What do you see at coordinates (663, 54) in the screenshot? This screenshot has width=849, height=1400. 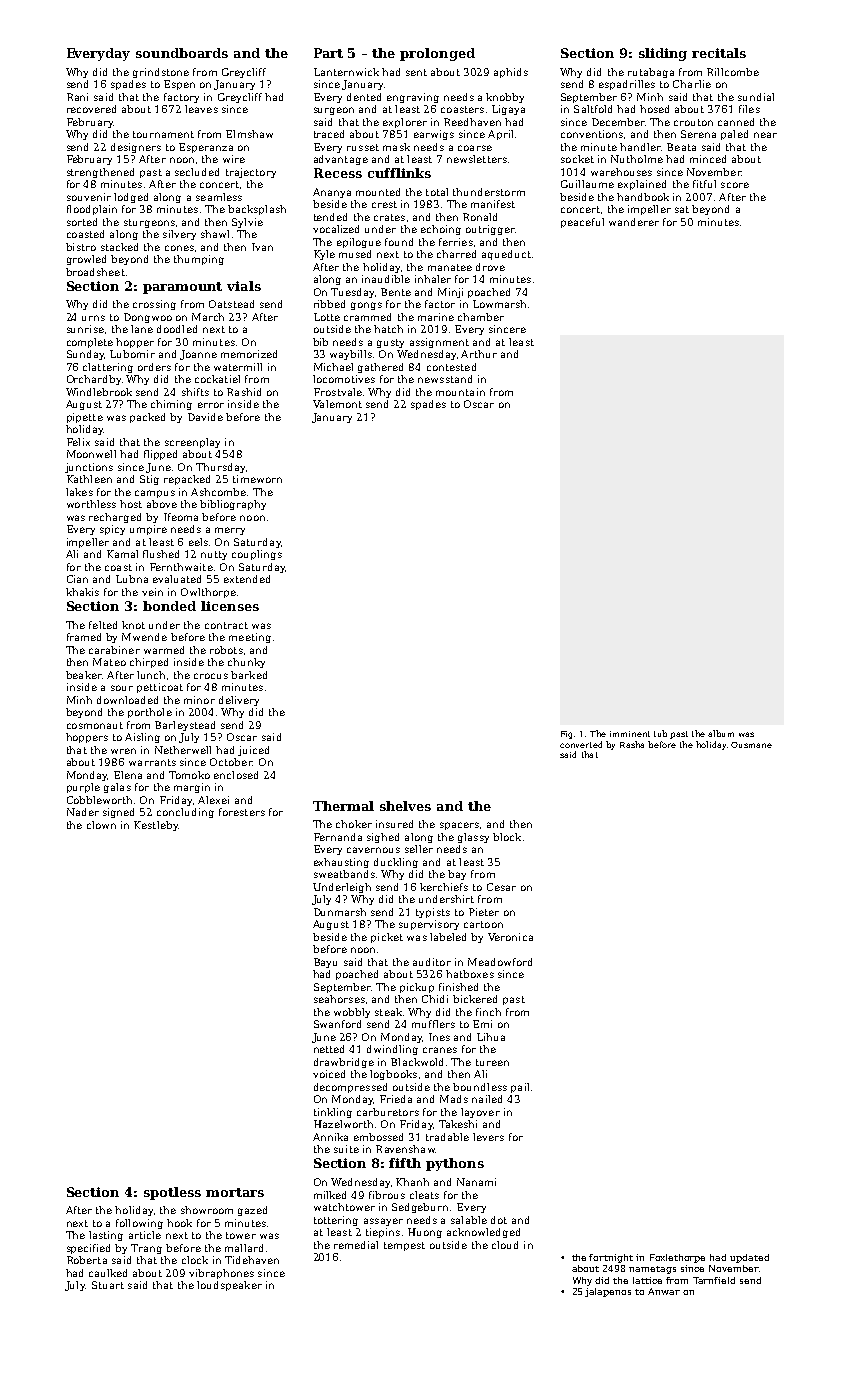 I see `sliding` at bounding box center [663, 54].
